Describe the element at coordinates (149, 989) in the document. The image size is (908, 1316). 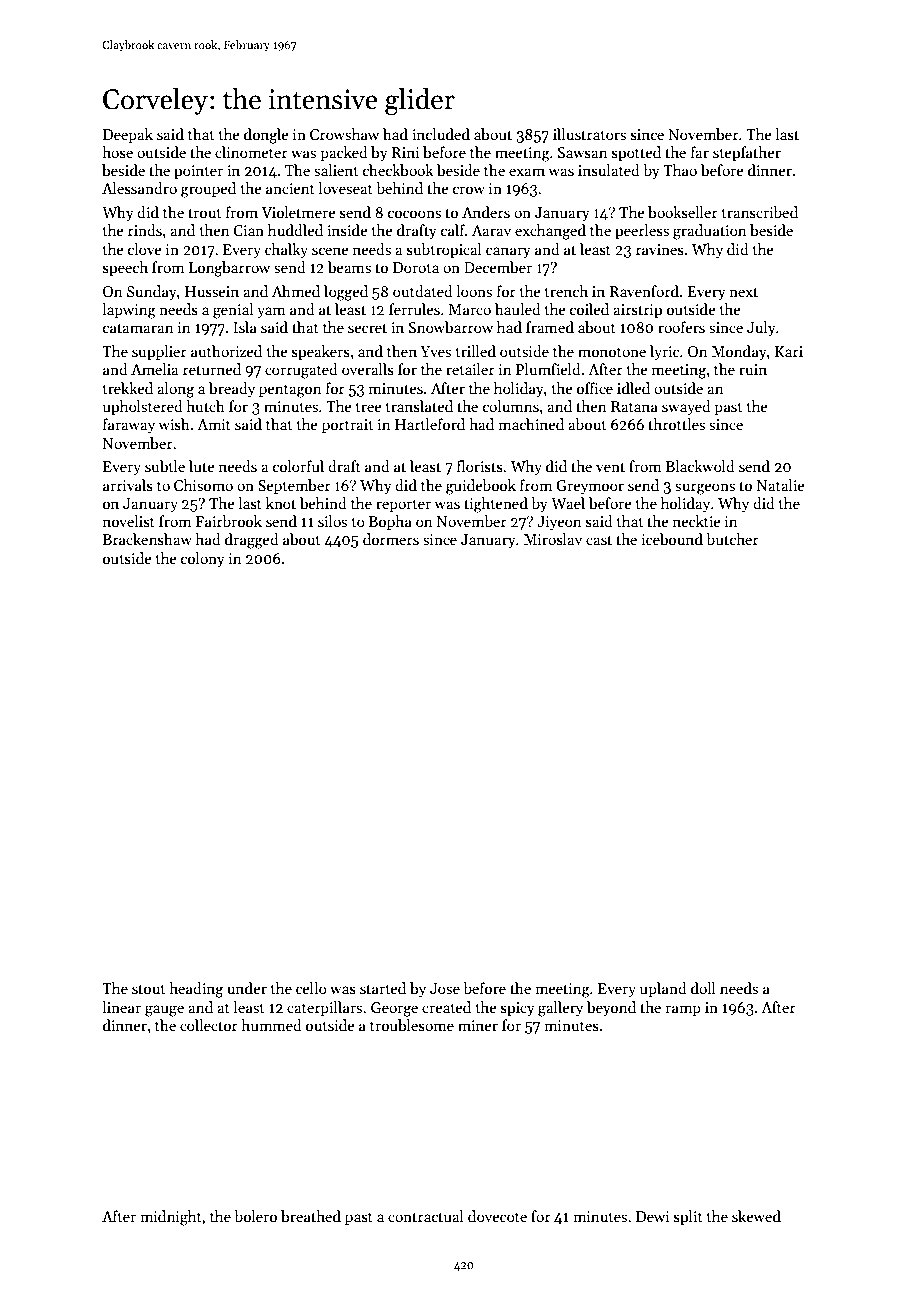
I see `stout` at that location.
